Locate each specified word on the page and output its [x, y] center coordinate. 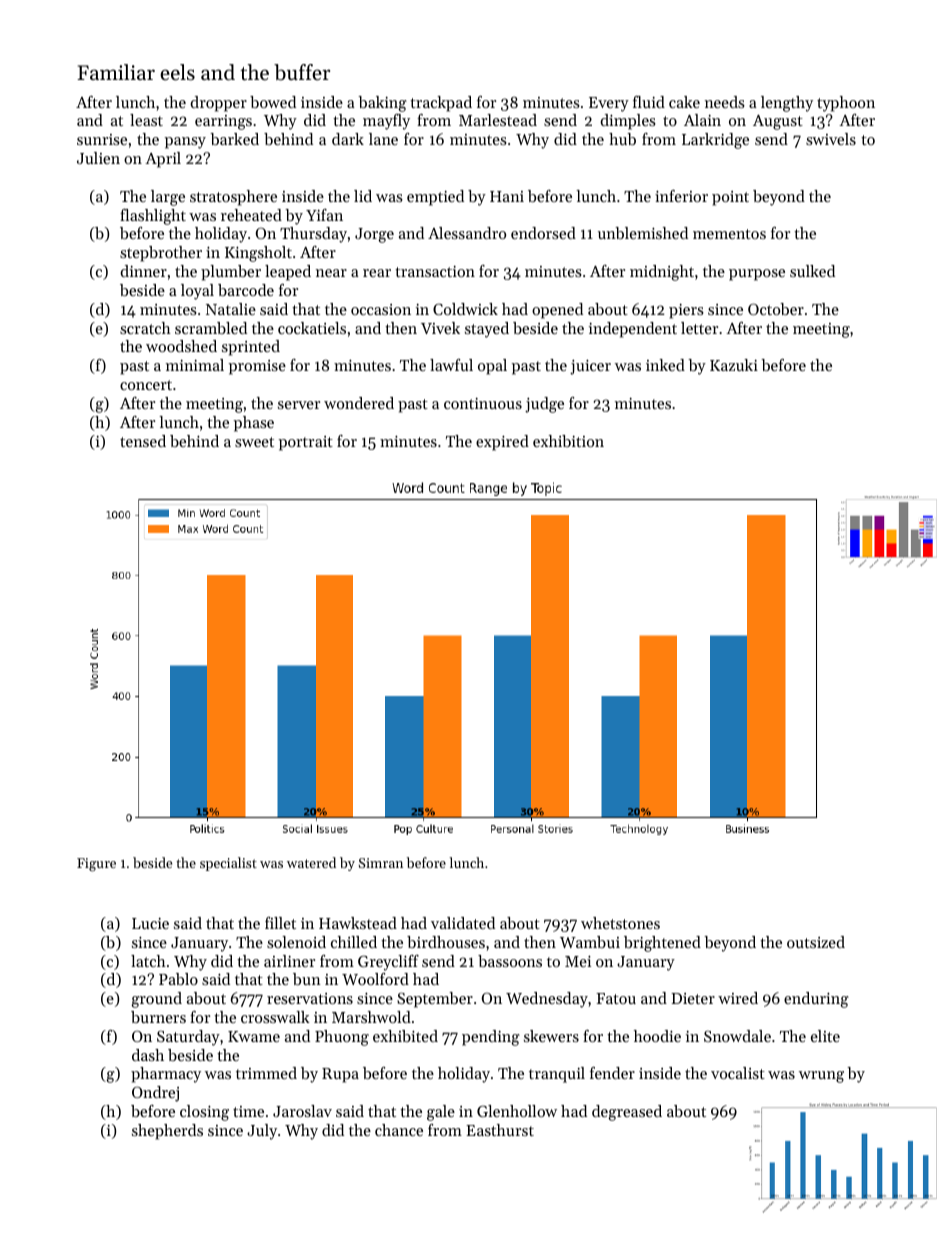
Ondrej [155, 1094]
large [168, 198]
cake [684, 102]
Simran [381, 863]
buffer [302, 72]
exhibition [568, 441]
